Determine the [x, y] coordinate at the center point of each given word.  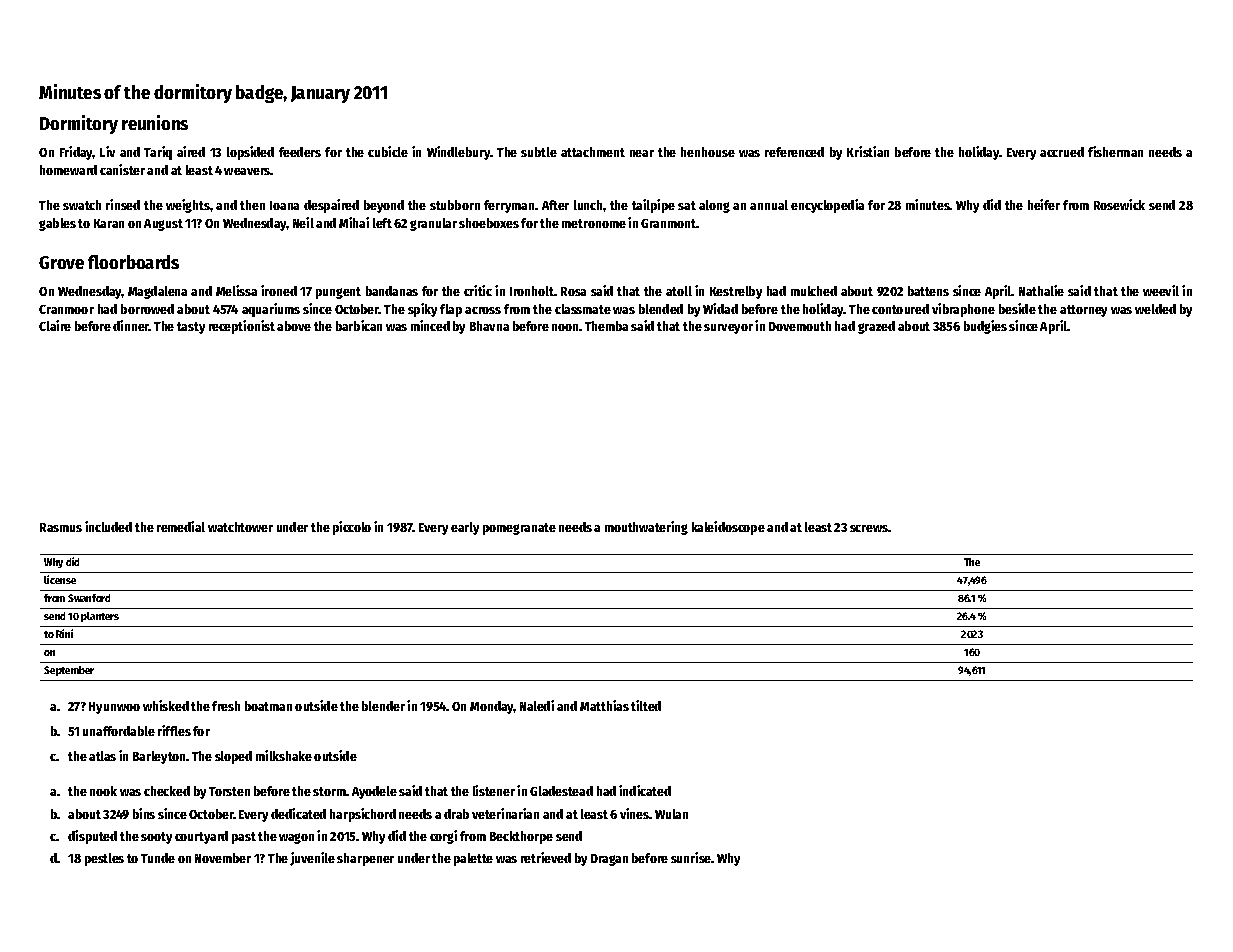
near [642, 153]
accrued [1062, 152]
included [108, 526]
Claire [55, 325]
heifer [1044, 204]
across [483, 310]
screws [869, 528]
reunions [155, 122]
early [465, 528]
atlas [102, 756]
